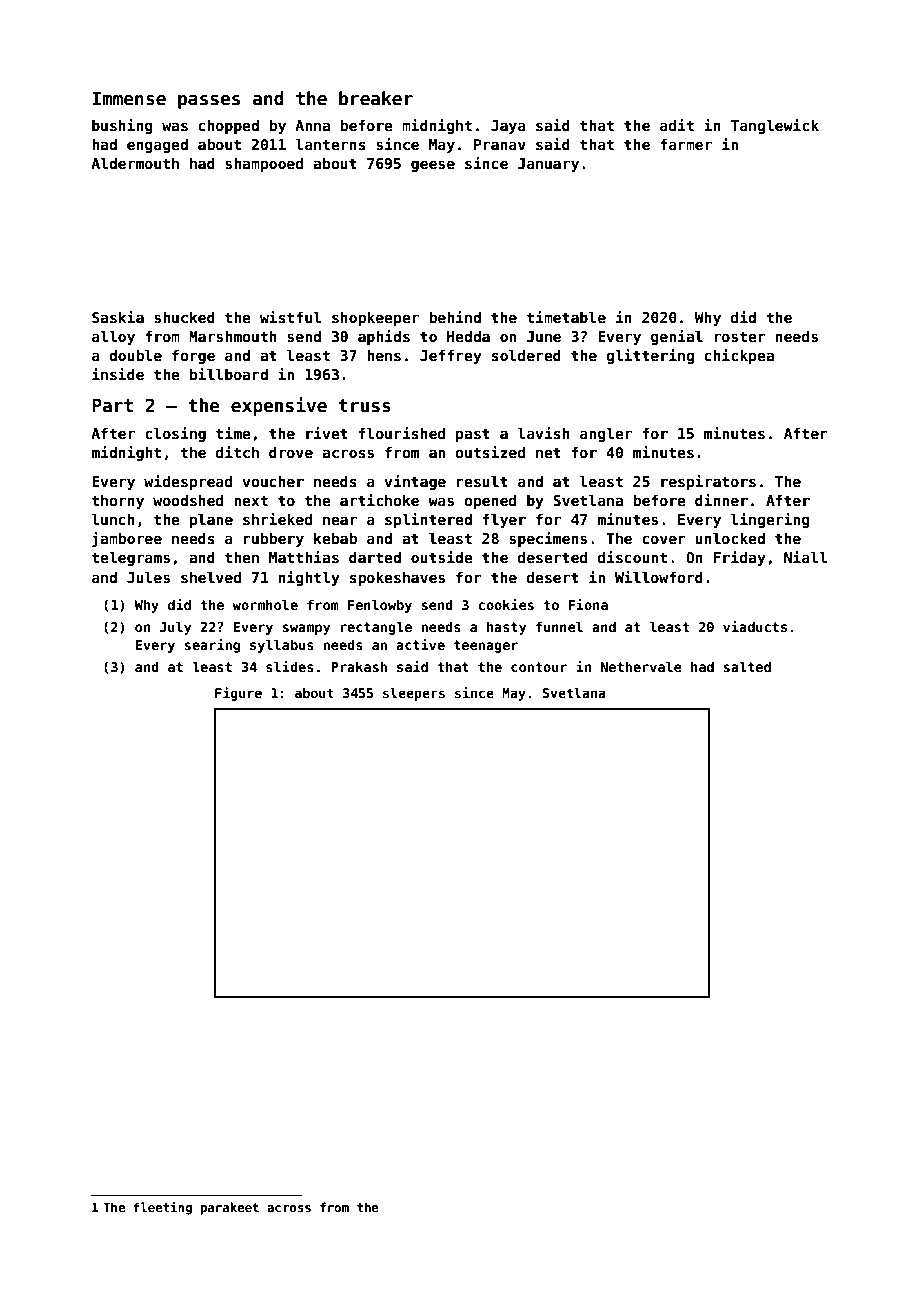 Image resolution: width=924 pixels, height=1308 pixels. I want to click on shopkeeper, so click(375, 318).
